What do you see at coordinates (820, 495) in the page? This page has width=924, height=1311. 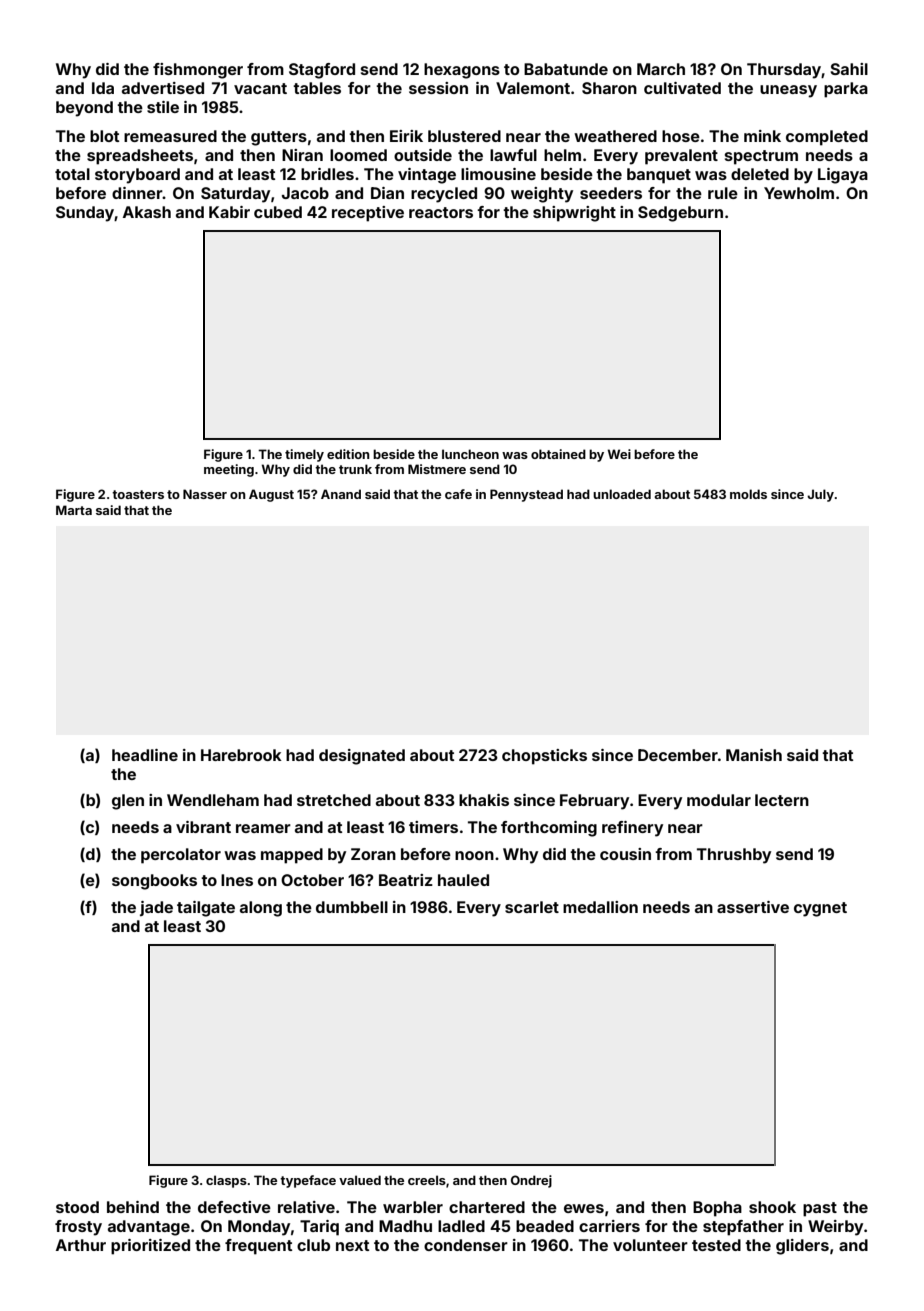 I see `July` at bounding box center [820, 495].
